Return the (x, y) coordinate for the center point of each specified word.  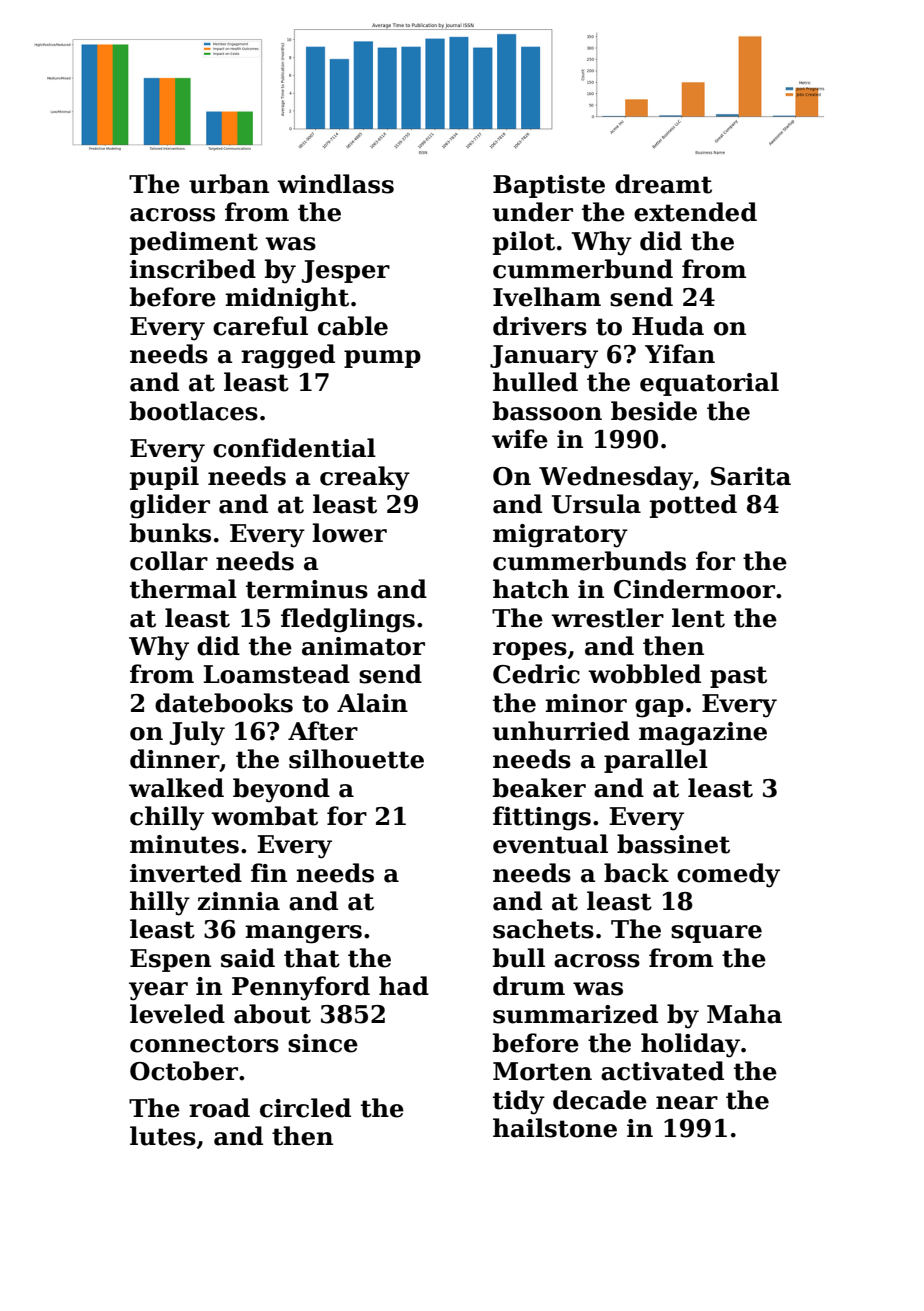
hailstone (555, 1128)
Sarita (751, 476)
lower (349, 533)
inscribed (193, 269)
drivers (540, 326)
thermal (183, 589)
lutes (163, 1136)
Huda (668, 326)
